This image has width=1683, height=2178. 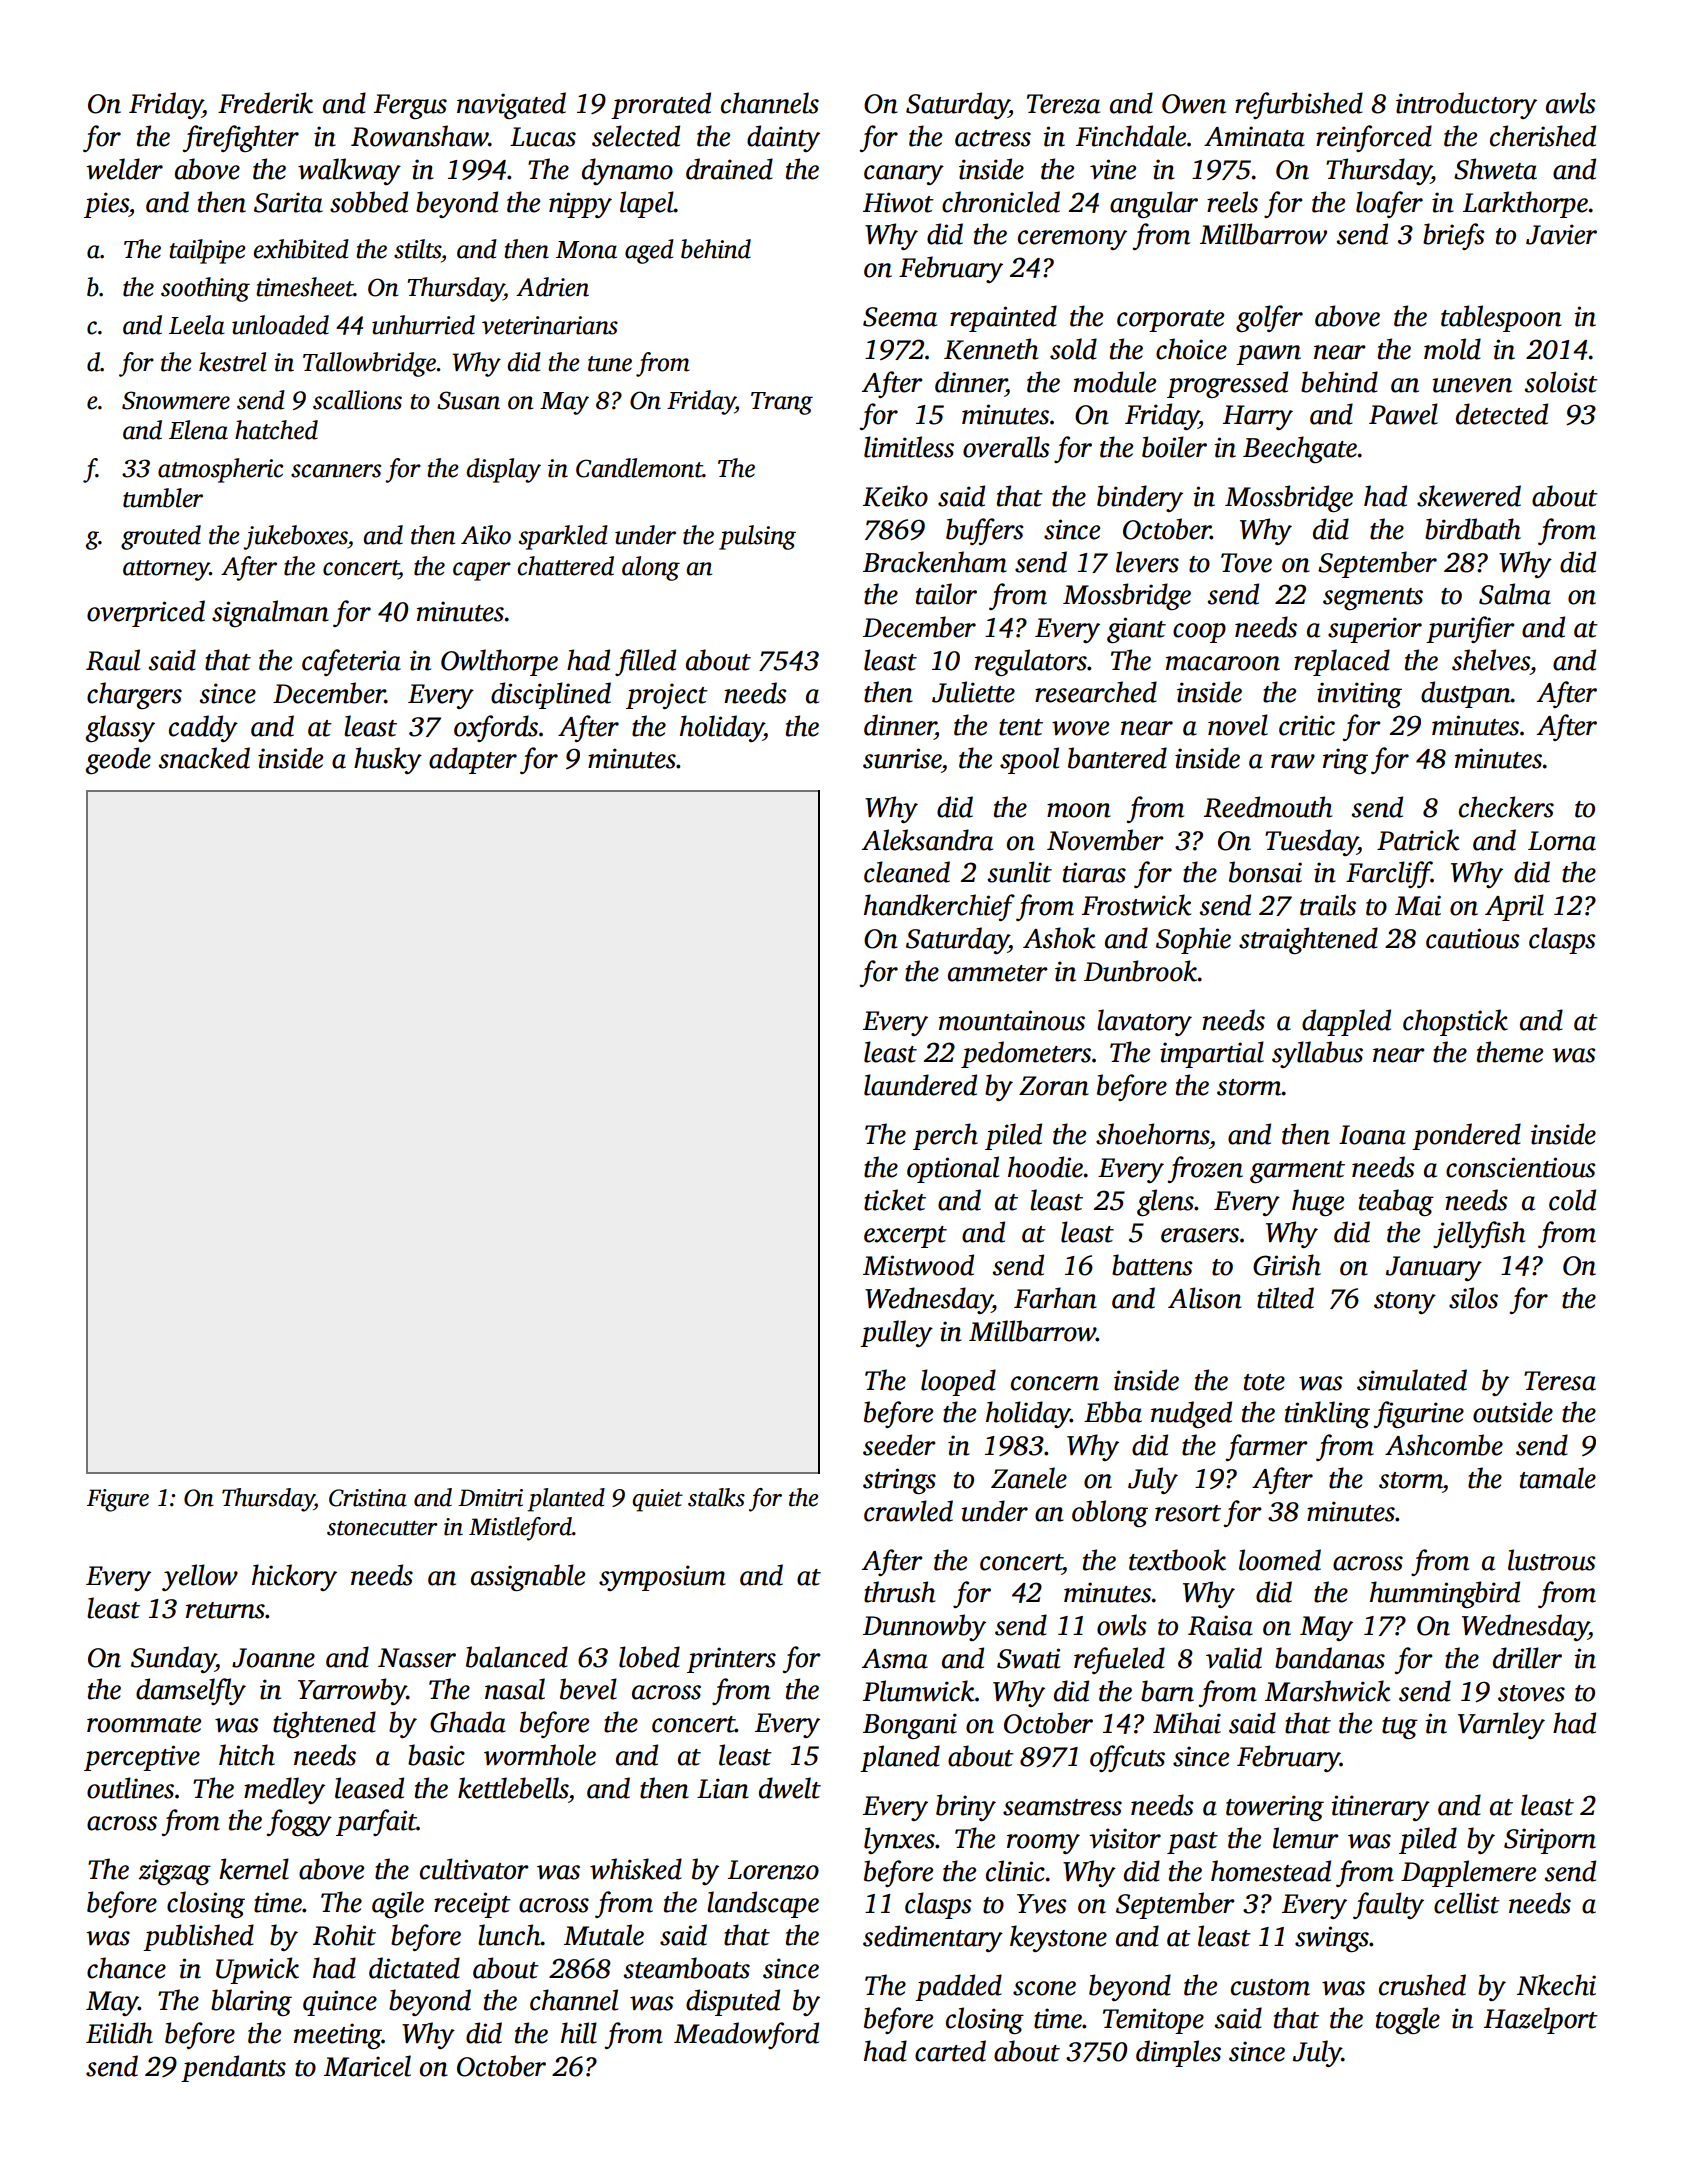 What do you see at coordinates (175, 1872) in the image?
I see `zigzag` at bounding box center [175, 1872].
